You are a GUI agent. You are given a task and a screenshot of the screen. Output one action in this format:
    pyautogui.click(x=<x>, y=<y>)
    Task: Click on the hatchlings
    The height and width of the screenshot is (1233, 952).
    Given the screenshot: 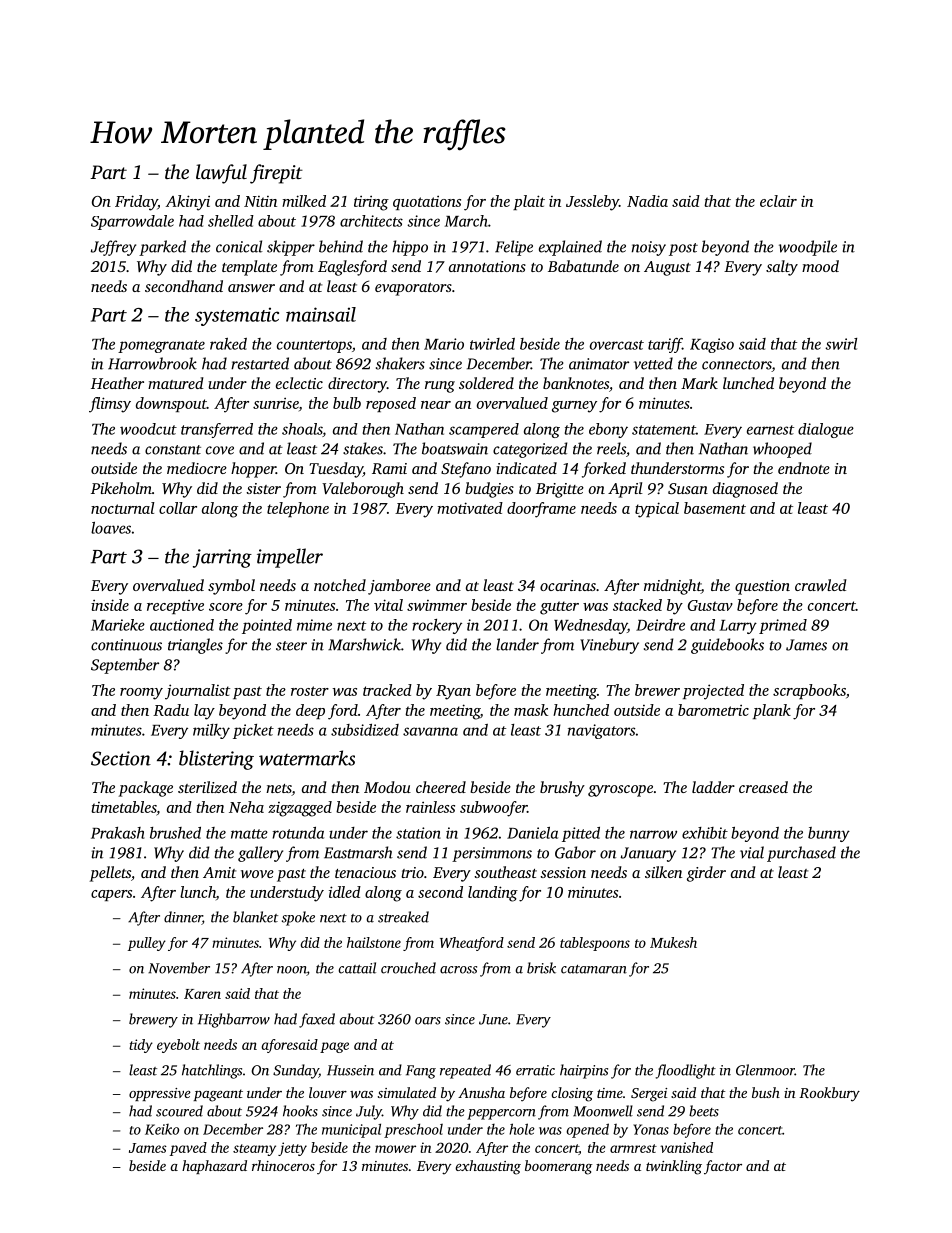 What is the action you would take?
    pyautogui.click(x=212, y=1071)
